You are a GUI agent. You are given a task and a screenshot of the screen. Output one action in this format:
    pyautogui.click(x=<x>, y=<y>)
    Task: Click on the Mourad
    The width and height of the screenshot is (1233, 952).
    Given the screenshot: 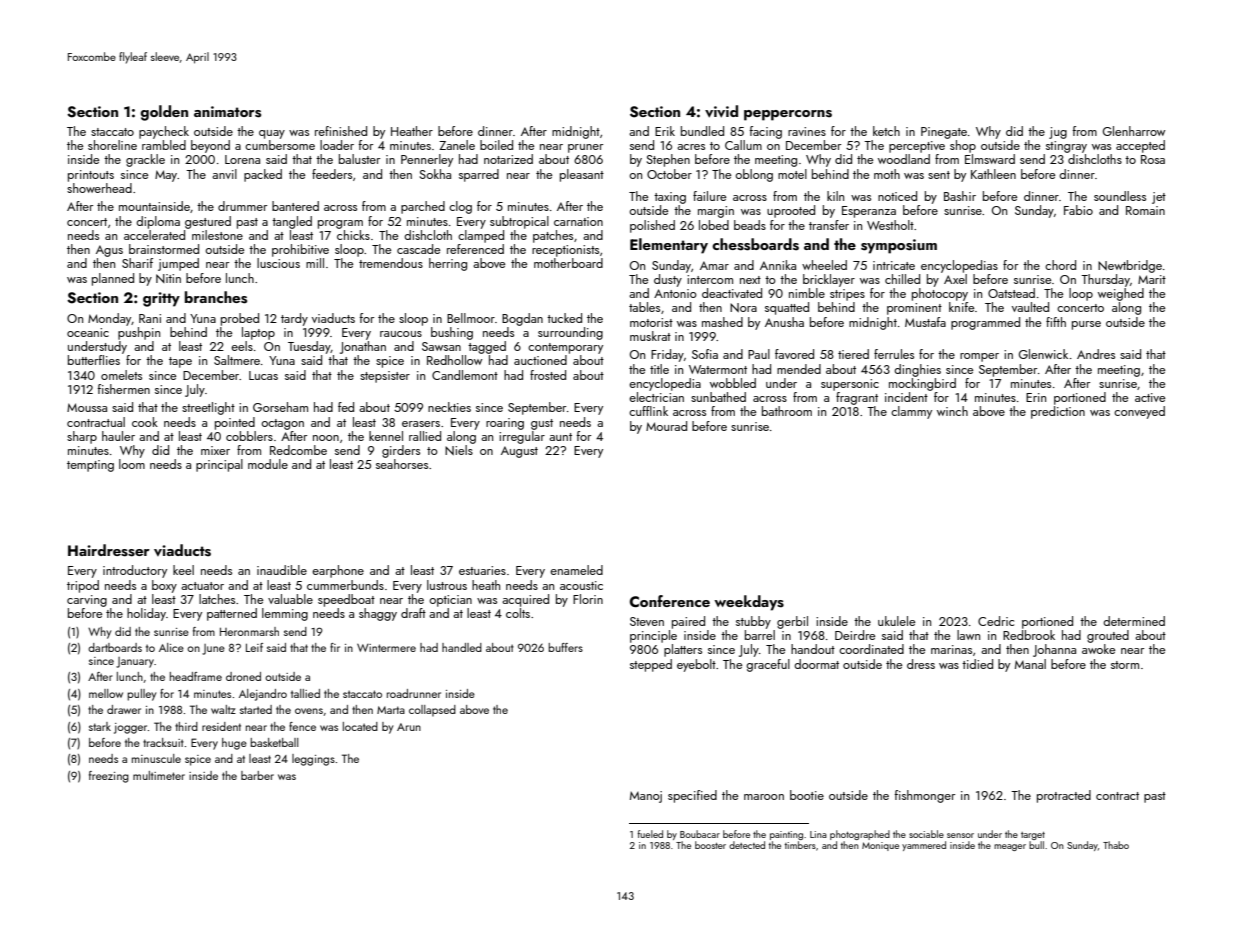 What is the action you would take?
    pyautogui.click(x=666, y=426)
